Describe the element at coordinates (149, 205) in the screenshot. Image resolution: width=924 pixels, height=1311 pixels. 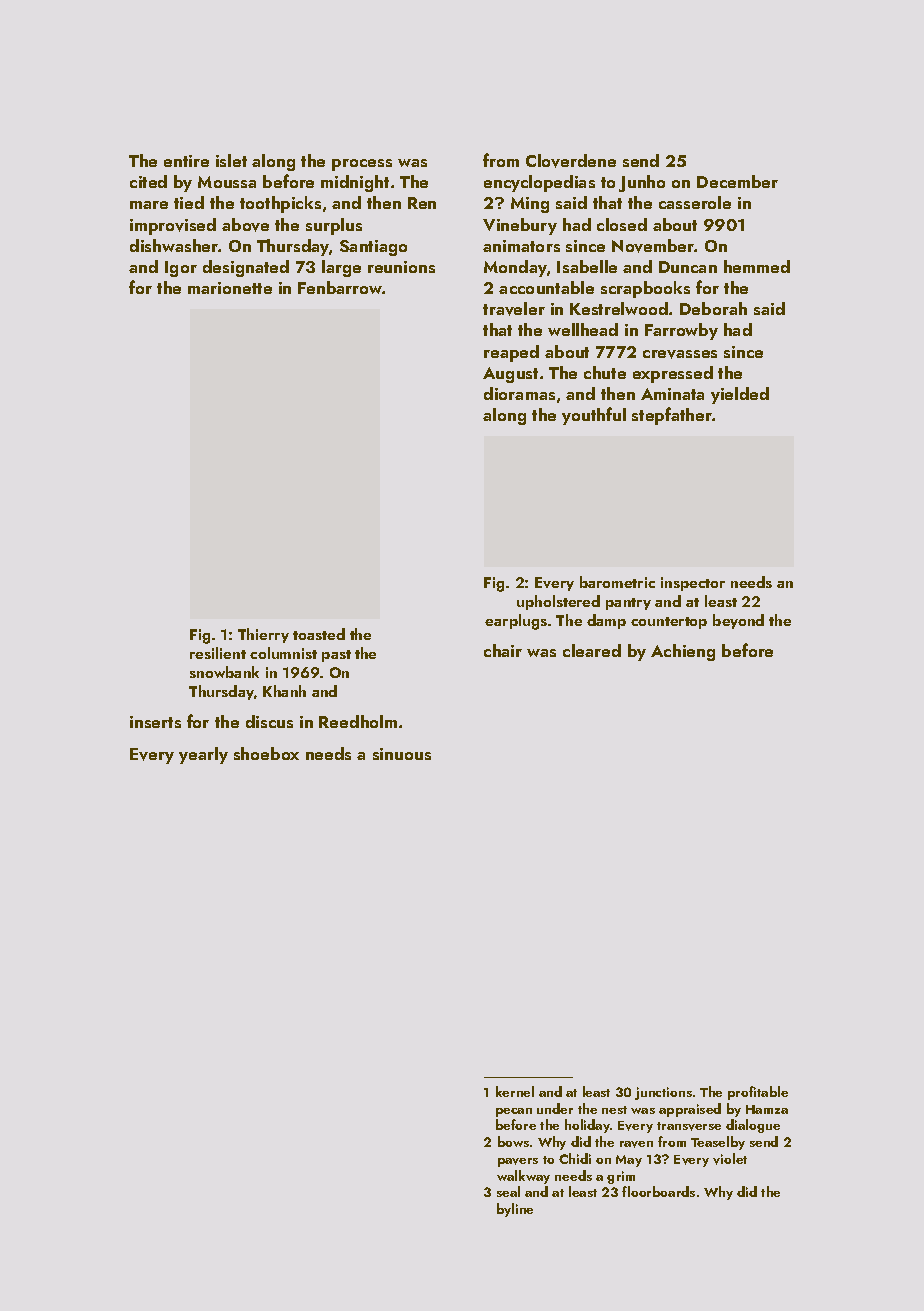
I see `mare` at that location.
